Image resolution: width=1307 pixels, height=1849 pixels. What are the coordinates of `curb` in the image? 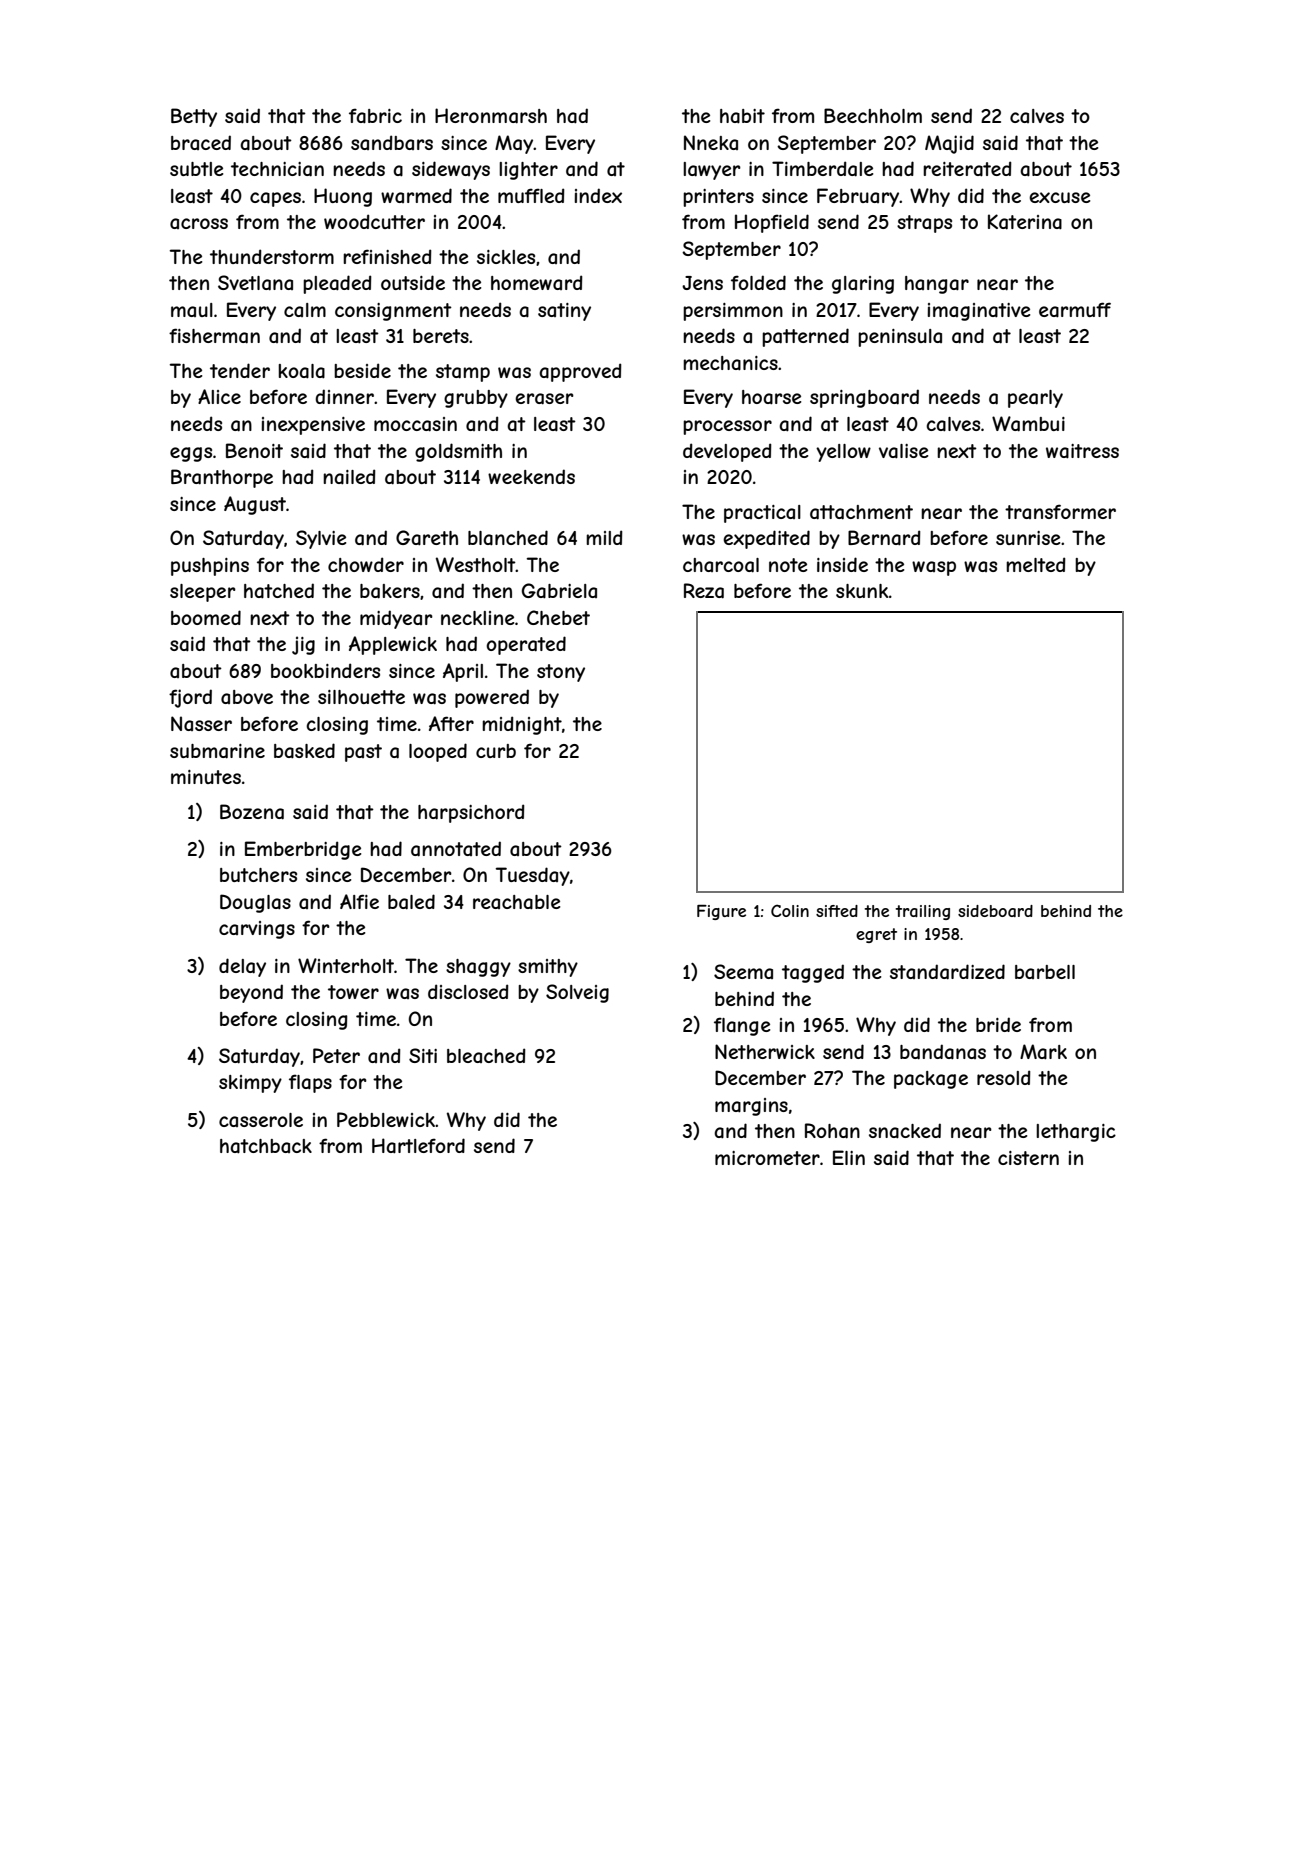 It's located at (496, 751).
